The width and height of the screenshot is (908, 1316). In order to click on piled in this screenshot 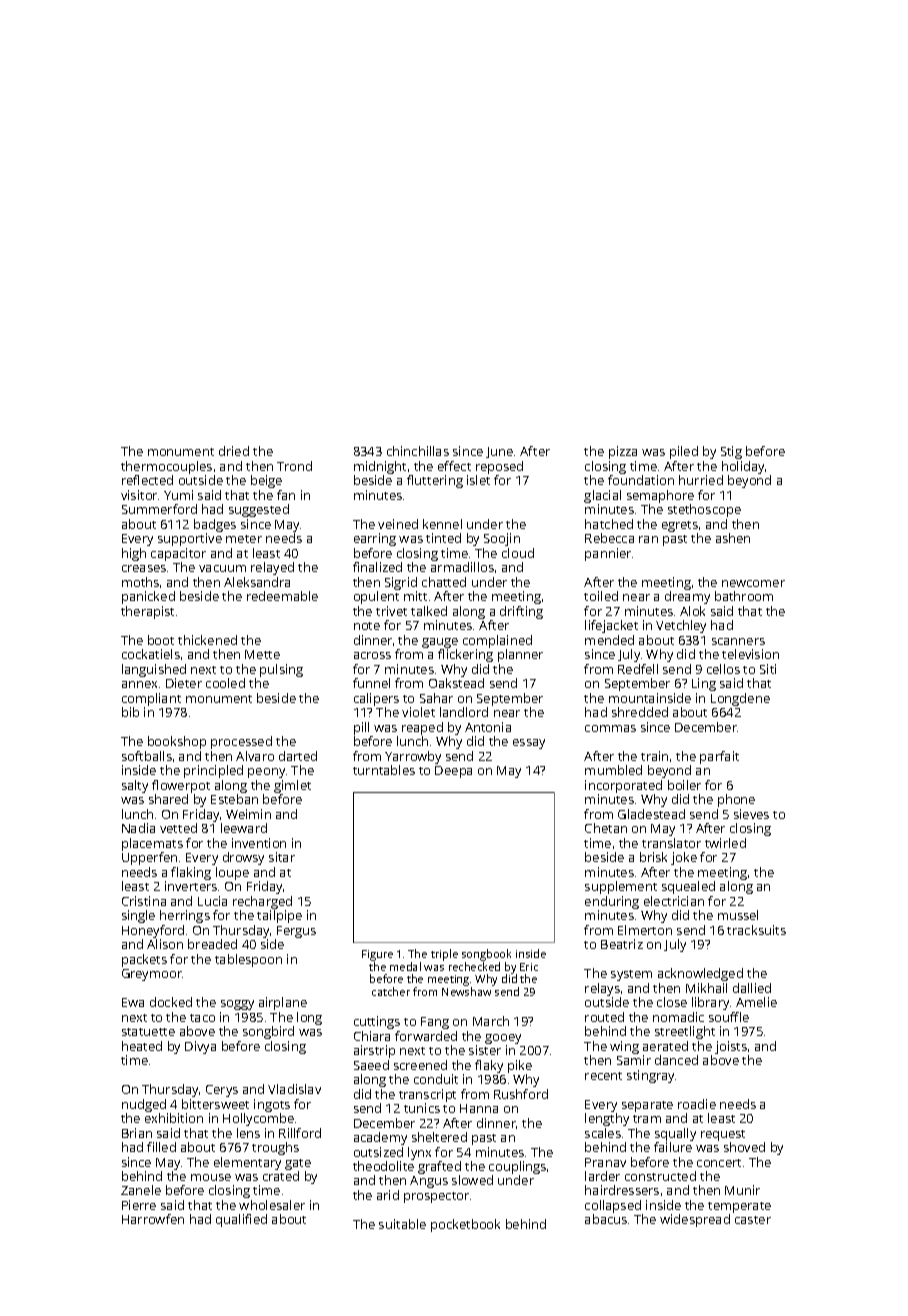, I will do `click(684, 452)`.
